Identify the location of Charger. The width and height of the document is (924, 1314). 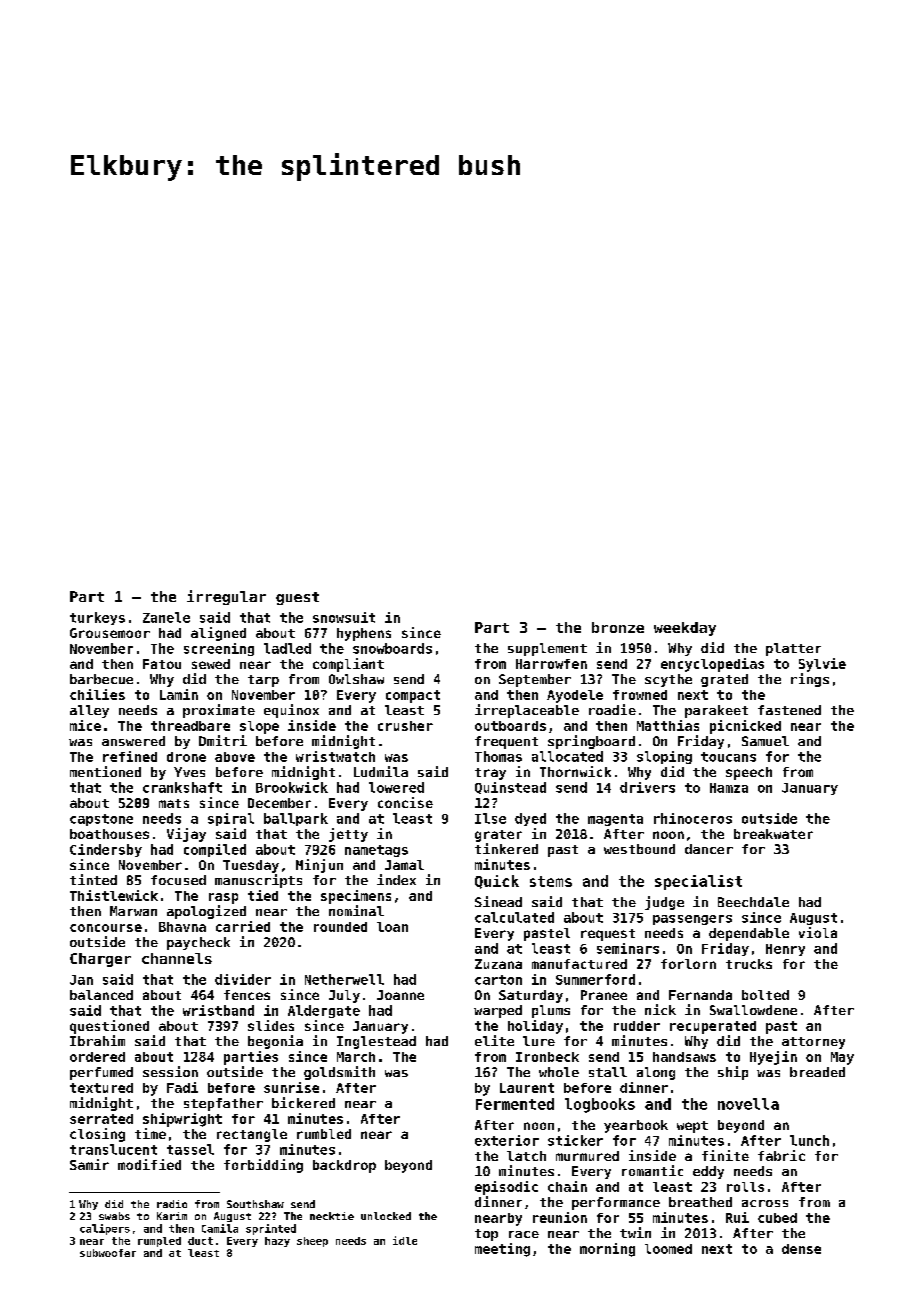
(100, 960).
